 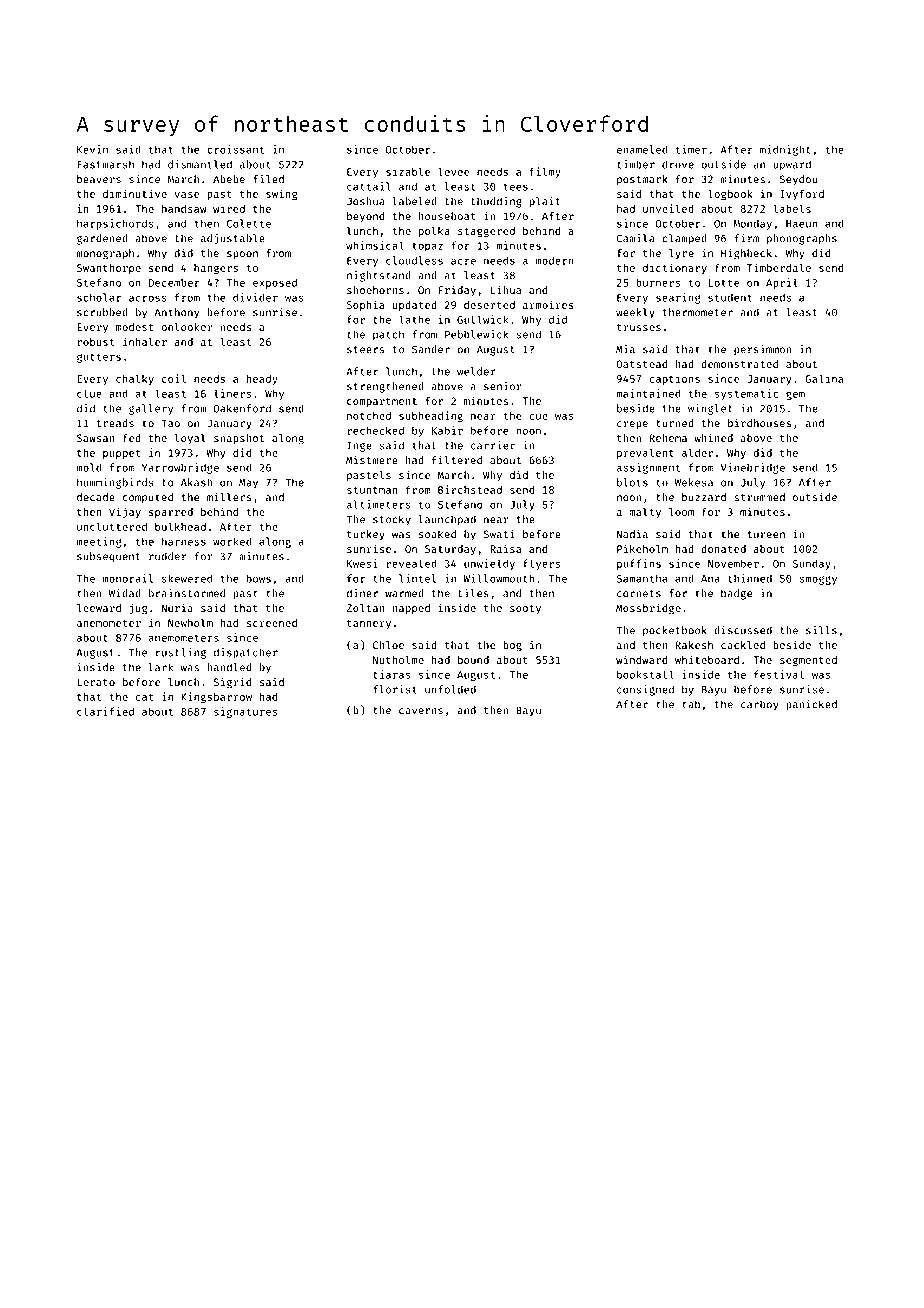 What do you see at coordinates (145, 341) in the document?
I see `inhaler` at bounding box center [145, 341].
